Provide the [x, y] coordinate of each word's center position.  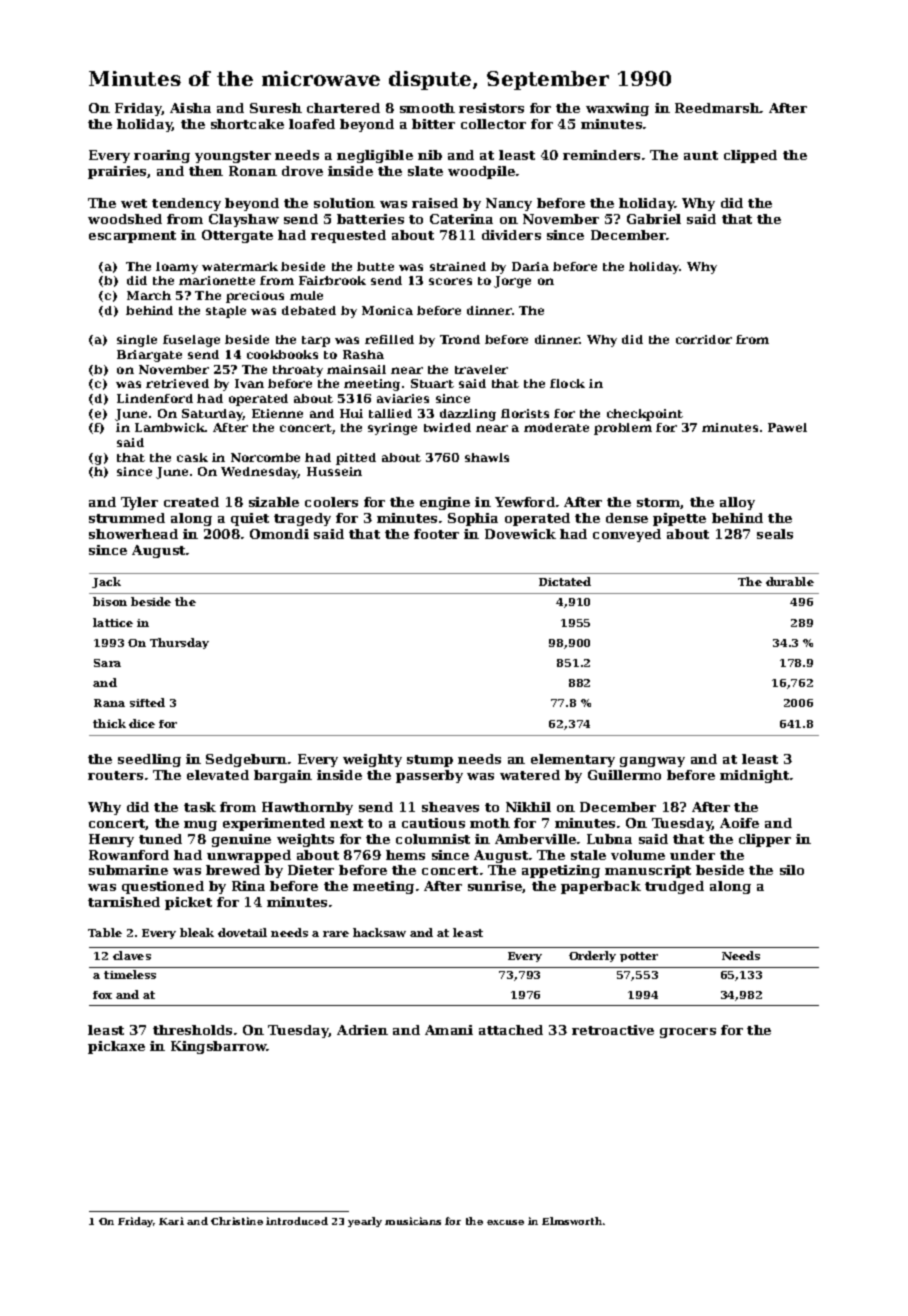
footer [436, 534]
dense [627, 518]
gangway [652, 762]
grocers [688, 1033]
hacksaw [379, 932]
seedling [149, 760]
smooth [427, 108]
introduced [297, 1221]
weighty [372, 760]
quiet [250, 519]
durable [790, 581]
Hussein [334, 471]
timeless [130, 974]
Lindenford [155, 398]
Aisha [190, 108]
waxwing [617, 109]
